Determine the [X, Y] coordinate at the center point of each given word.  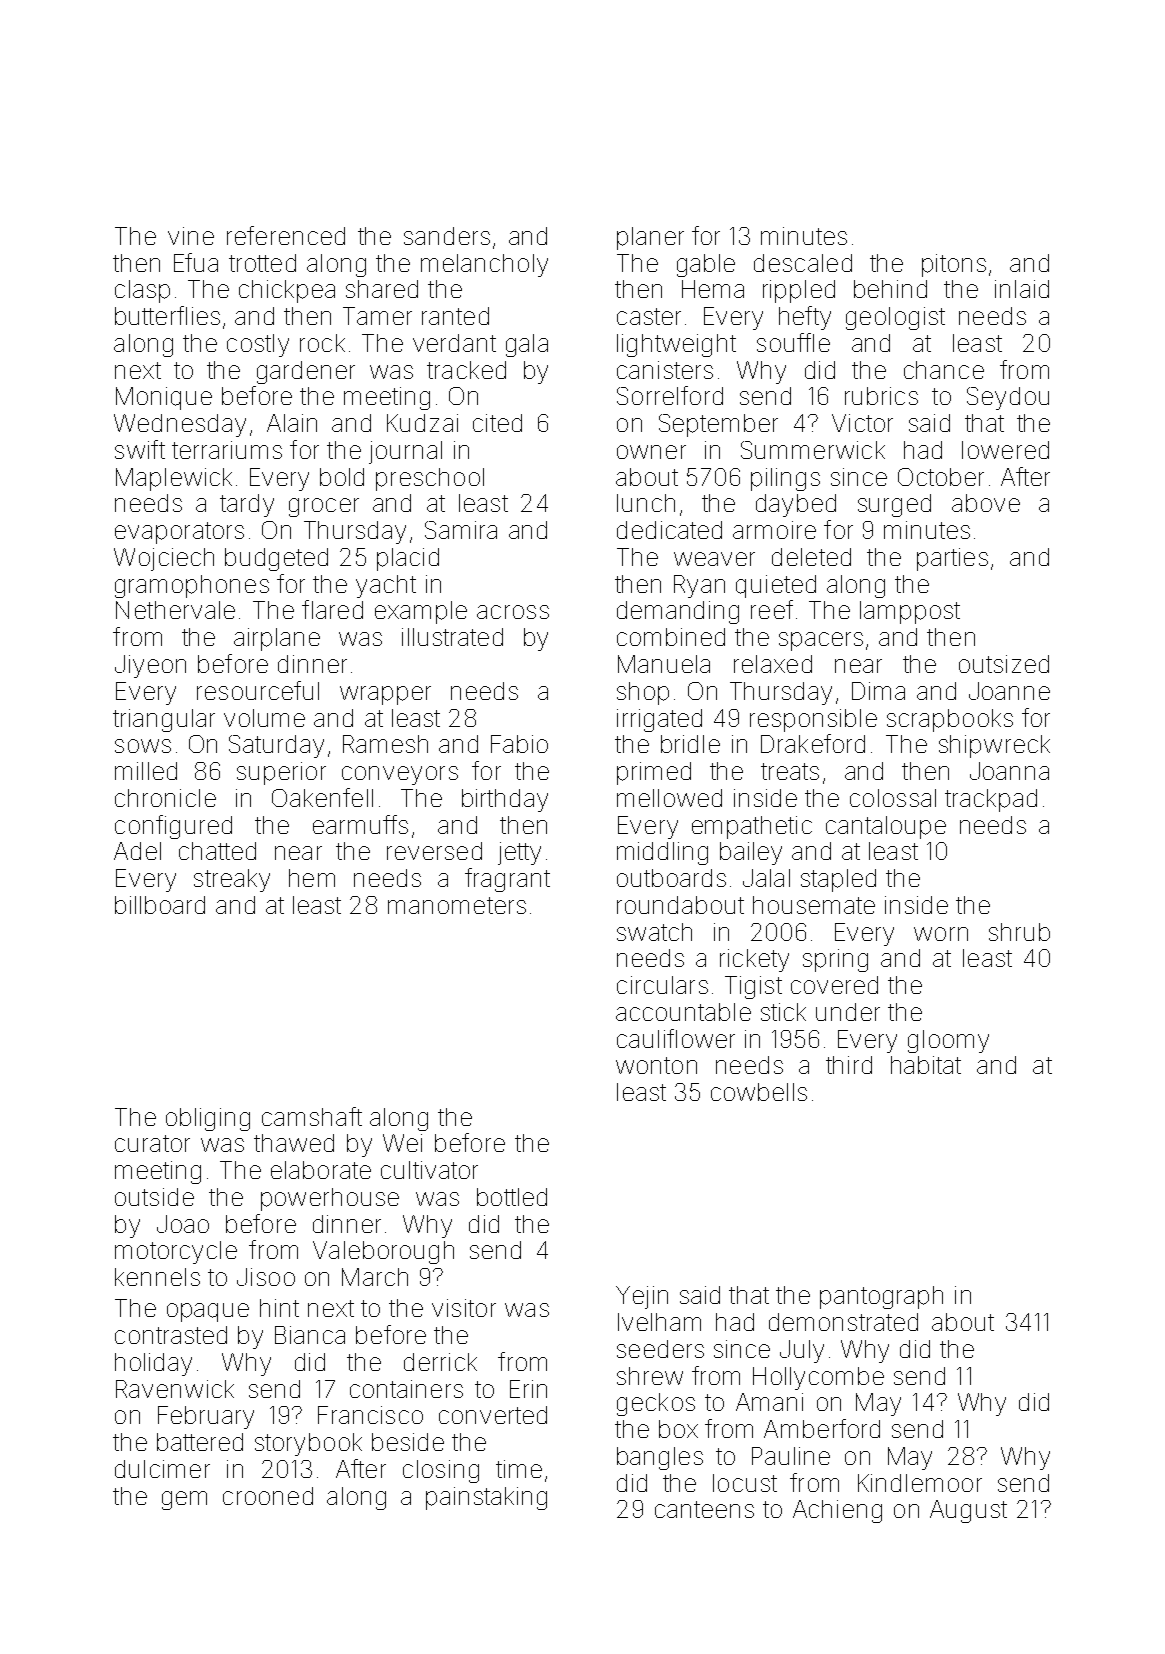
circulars [662, 985]
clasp [142, 291]
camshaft [312, 1116]
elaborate [321, 1170]
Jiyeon [150, 666]
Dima [878, 691]
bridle [690, 744]
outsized [1004, 664]
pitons [954, 265]
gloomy [948, 1041]
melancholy [484, 265]
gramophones [192, 586]
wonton [656, 1065]
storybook [308, 1444]
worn [941, 934]
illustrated [452, 637]
